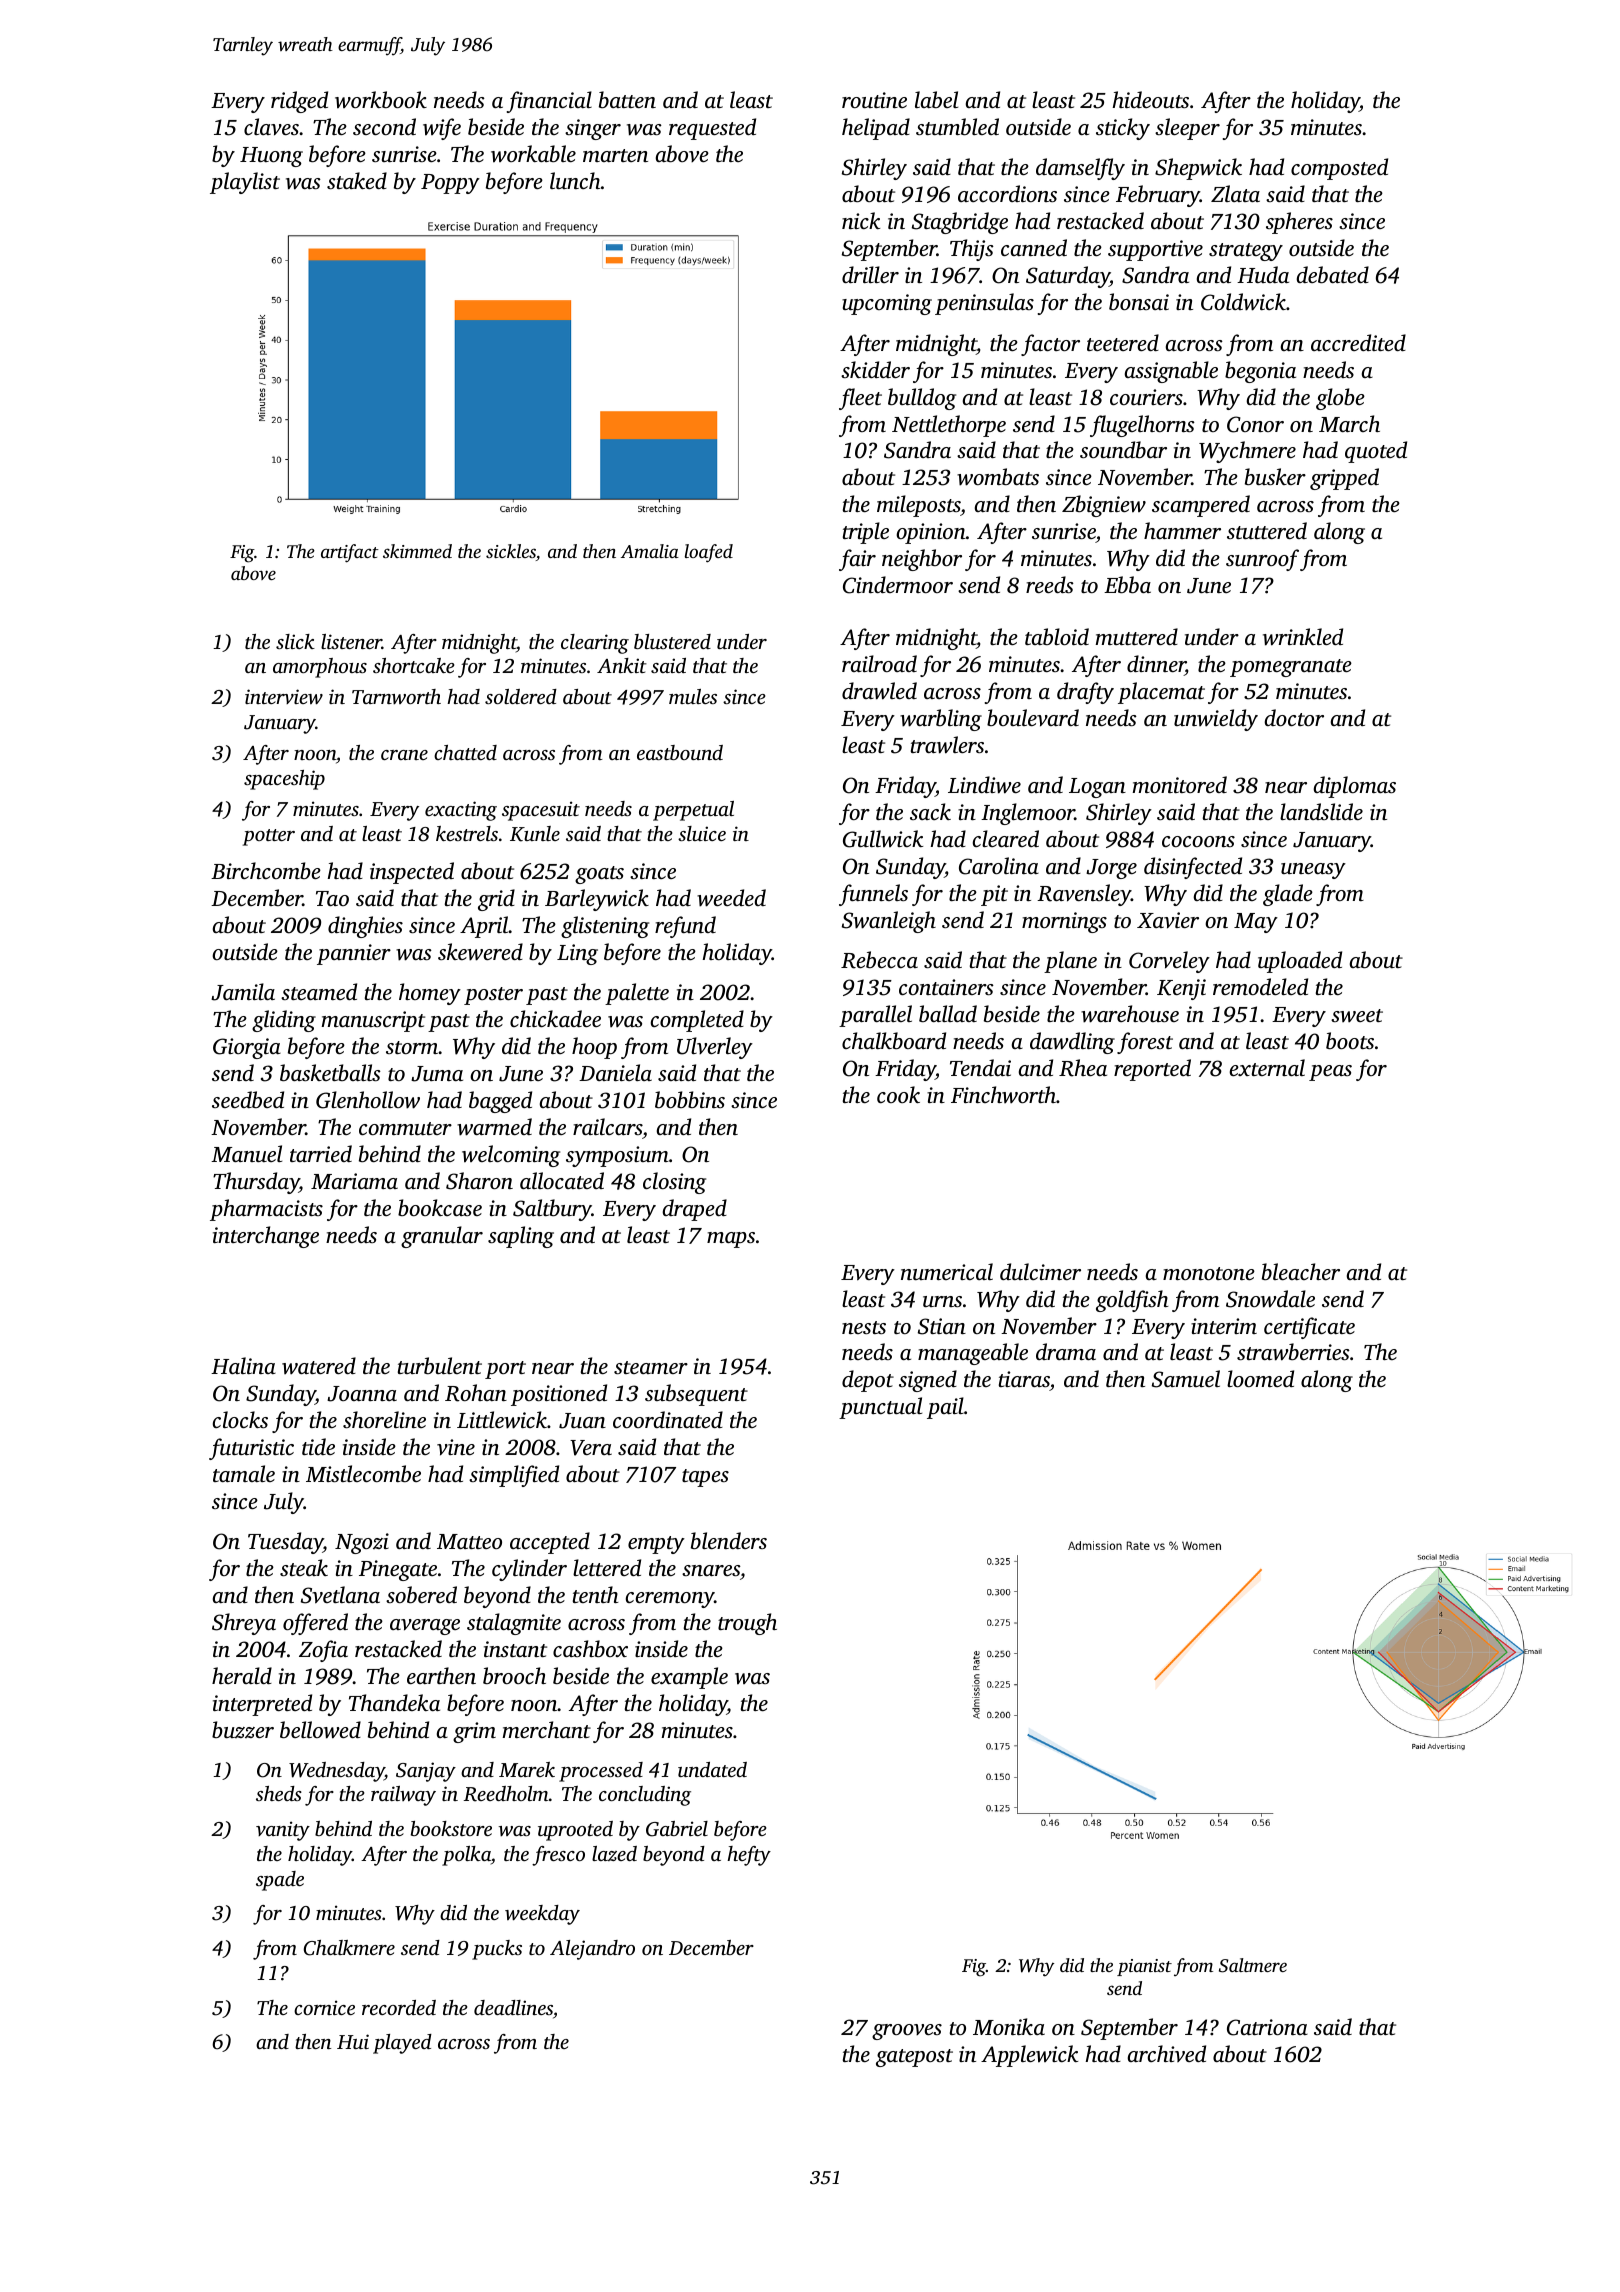 Image resolution: width=1620 pixels, height=2292 pixels. Describe the element at coordinates (907, 2032) in the page. I see `grooves` at that location.
